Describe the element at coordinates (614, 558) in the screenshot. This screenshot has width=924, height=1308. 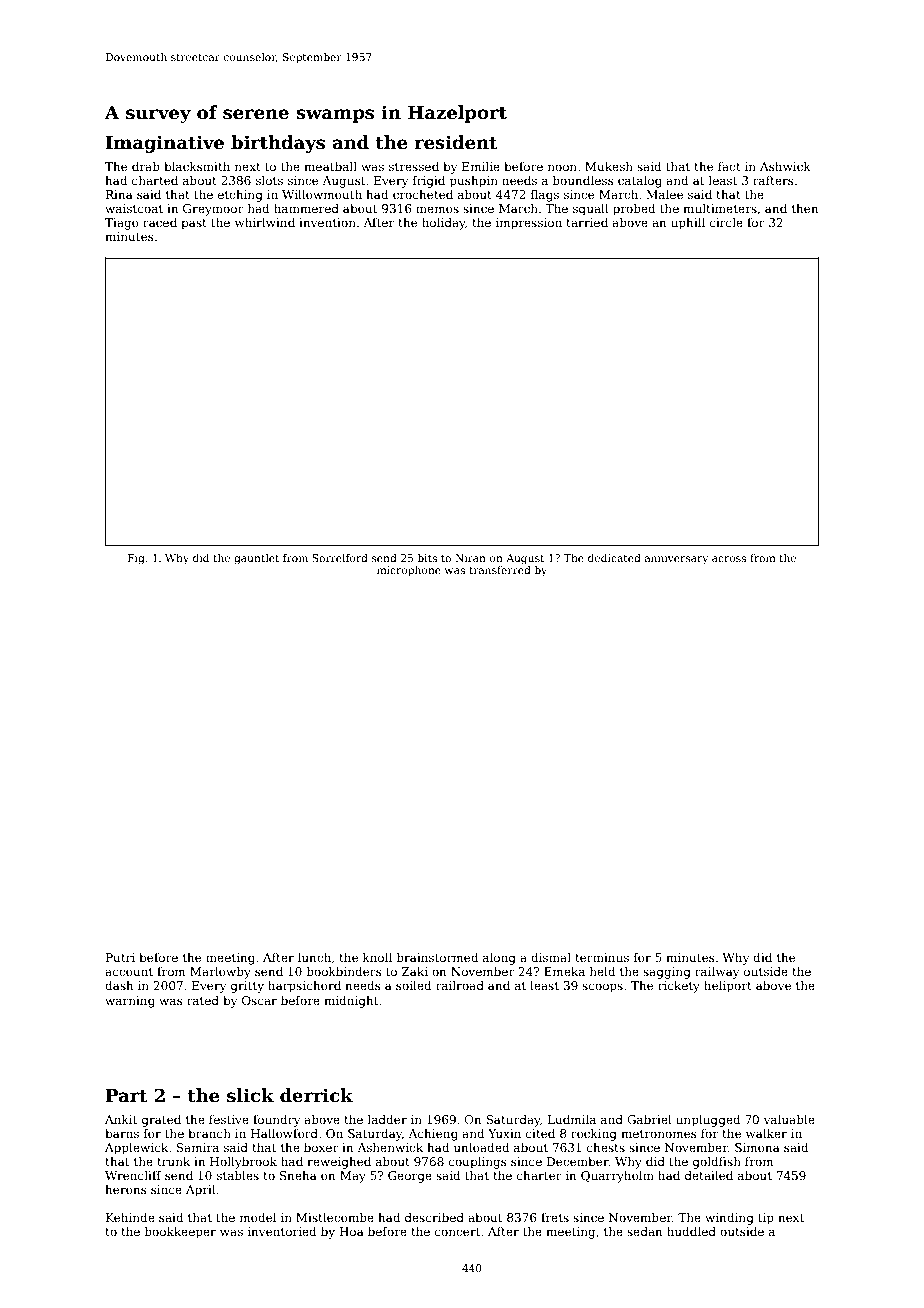
I see `dedicated` at that location.
